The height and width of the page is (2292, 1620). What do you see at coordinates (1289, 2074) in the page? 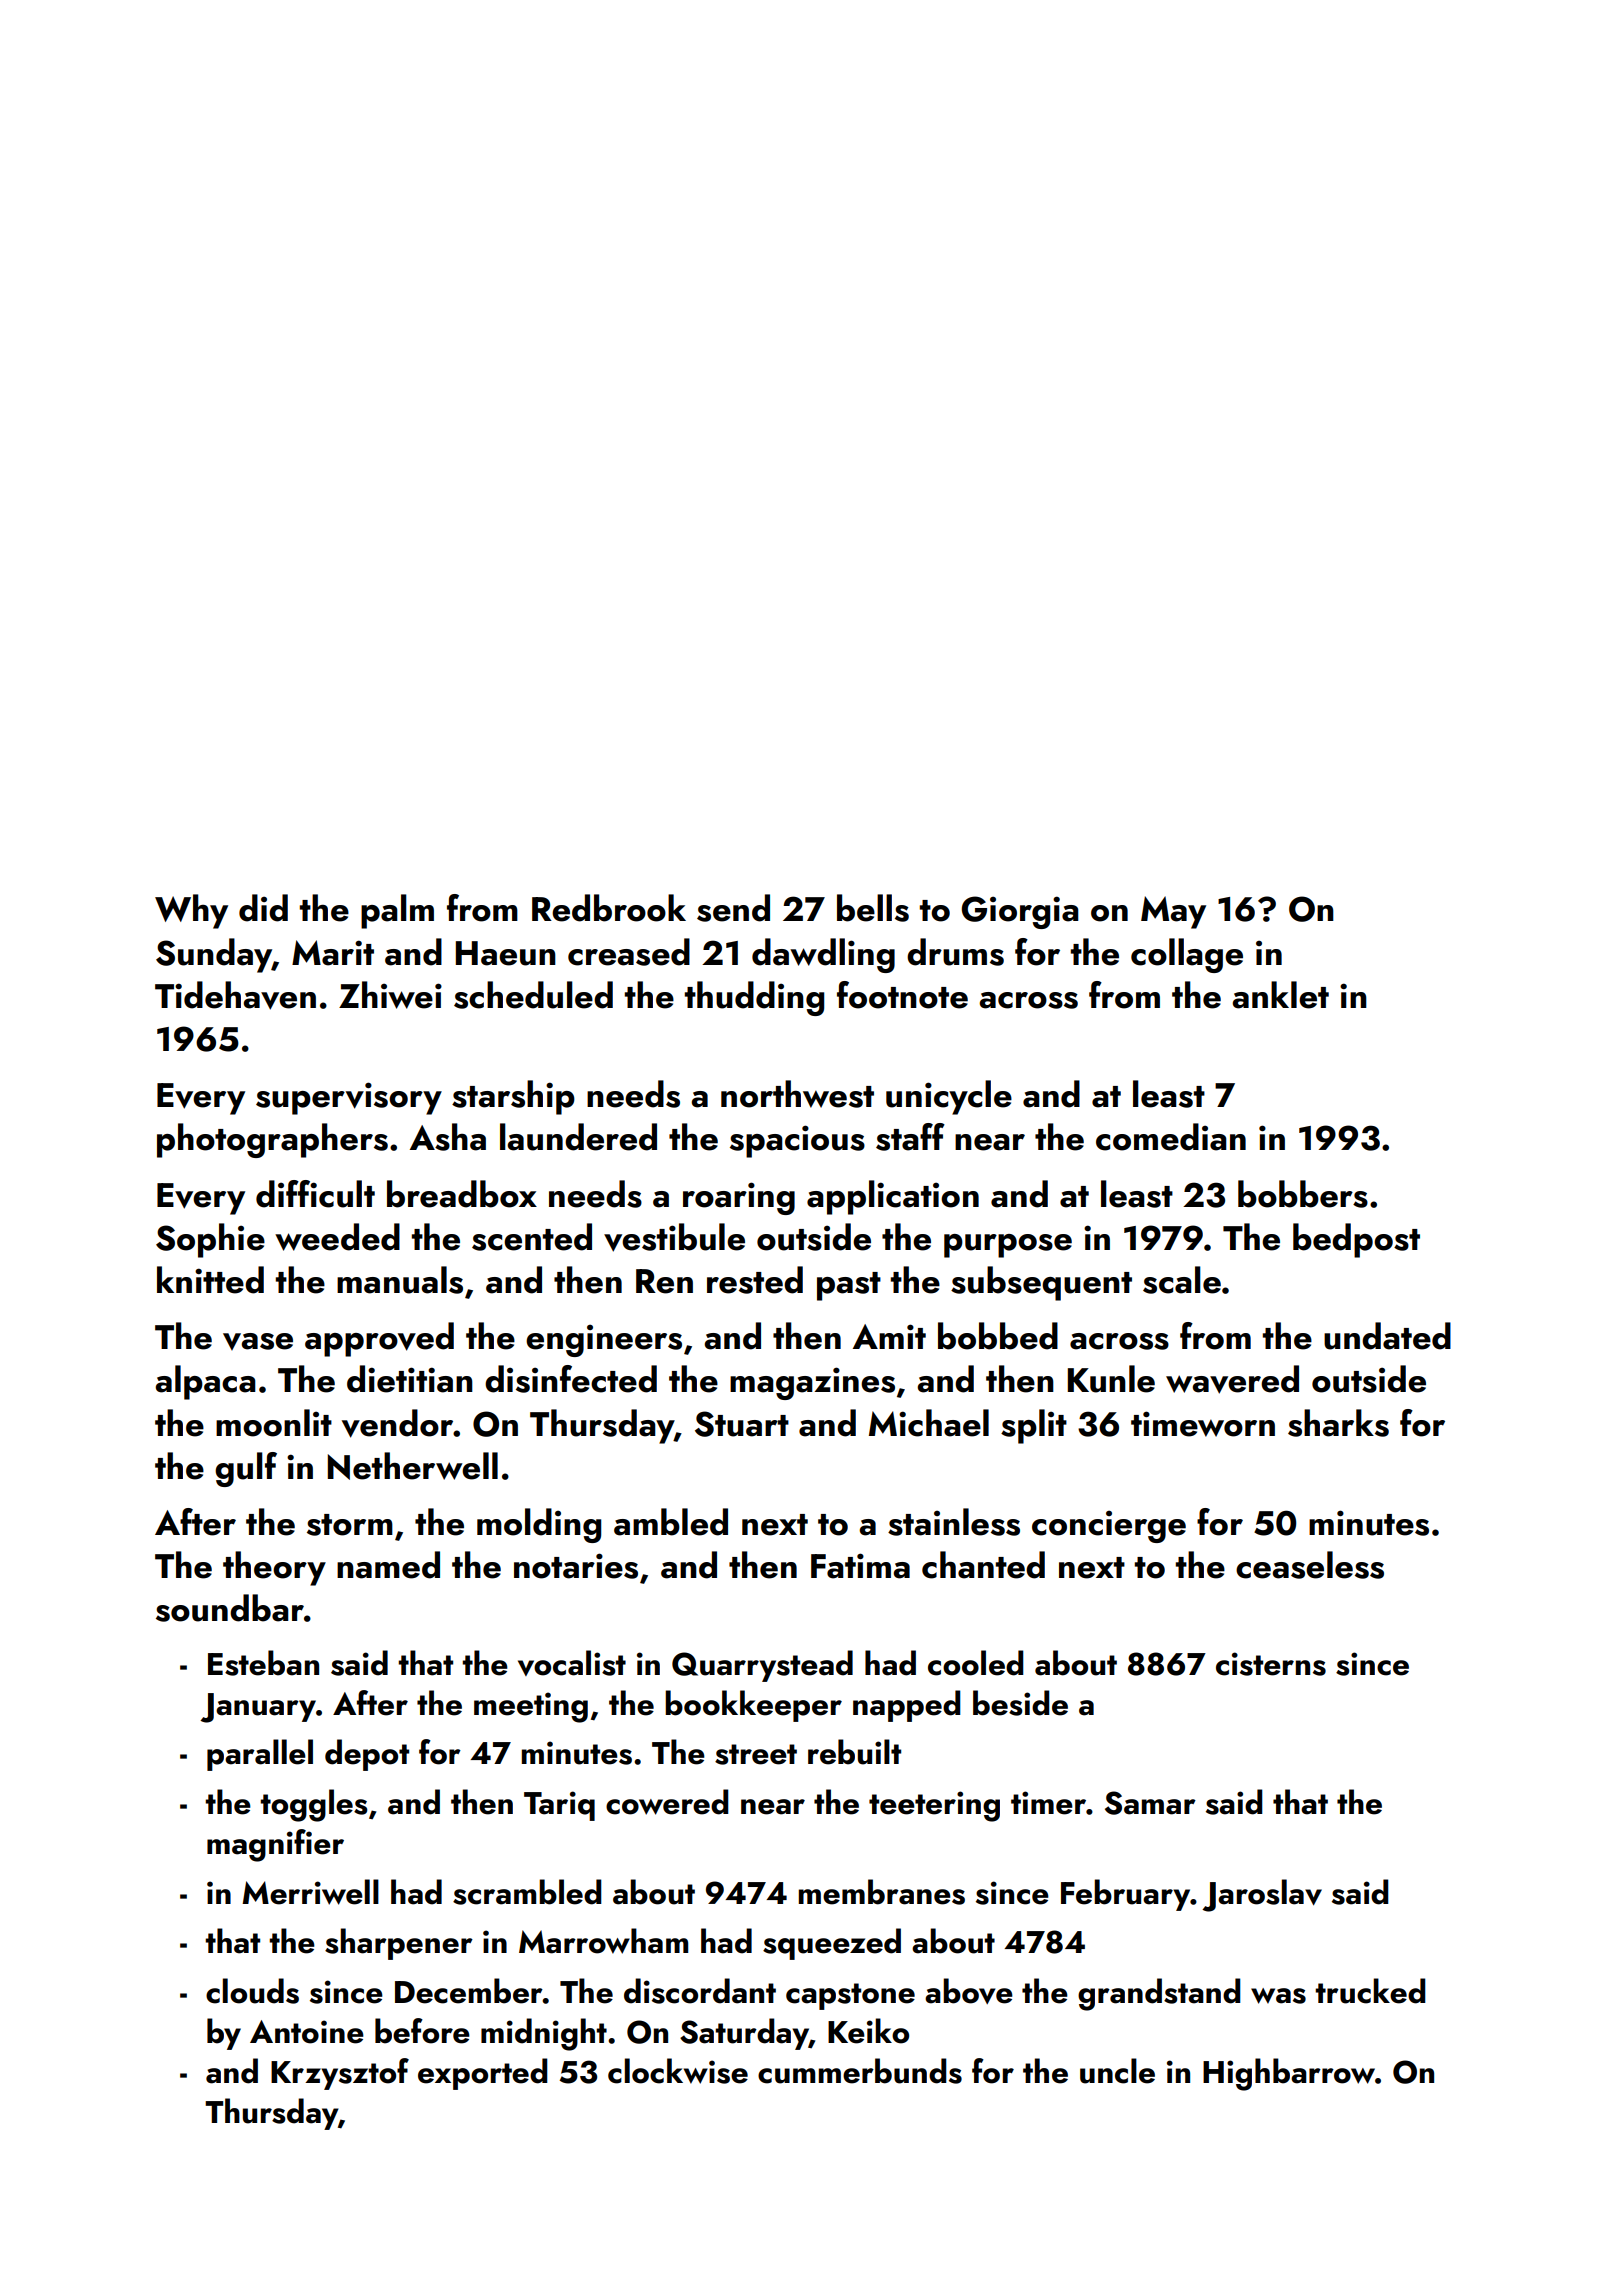
I see `Highbarrow` at bounding box center [1289, 2074].
